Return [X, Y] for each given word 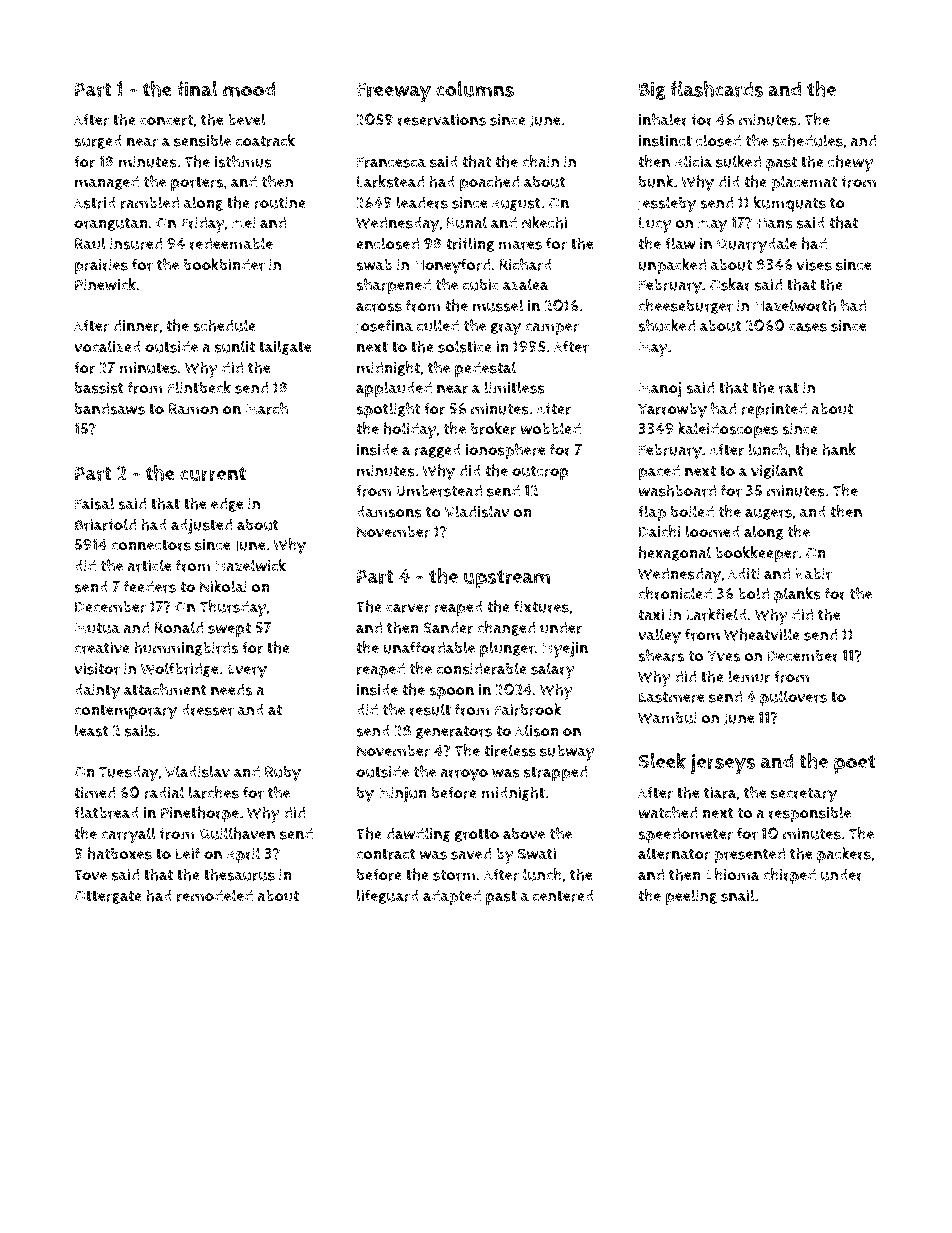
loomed [713, 531]
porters [197, 184]
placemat [804, 183]
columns [475, 89]
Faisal [94, 503]
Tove [90, 875]
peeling [691, 897]
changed [506, 628]
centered [563, 895]
